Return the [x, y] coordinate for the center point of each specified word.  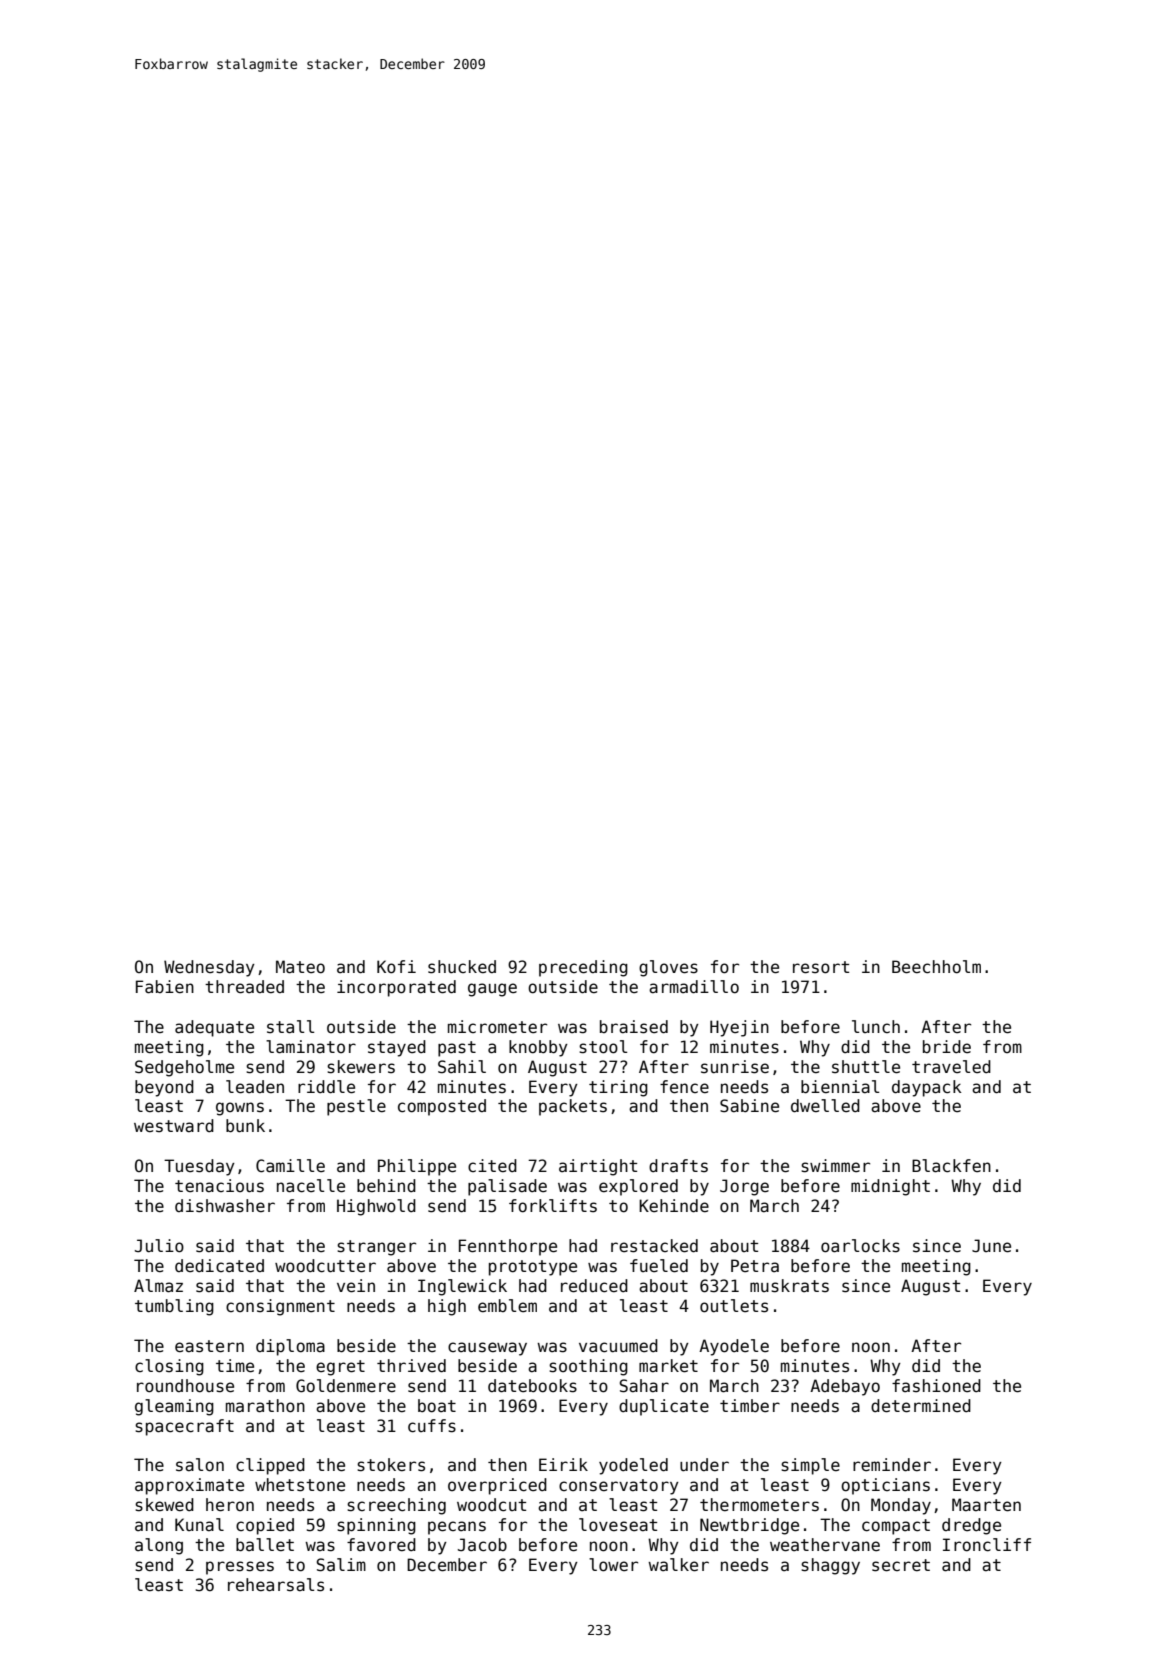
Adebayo [845, 1387]
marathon [265, 1406]
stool [603, 1047]
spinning [376, 1526]
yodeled [633, 1466]
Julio [159, 1246]
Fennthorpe [508, 1247]
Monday [901, 1506]
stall [290, 1027]
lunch [876, 1026]
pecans [457, 1528]
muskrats [789, 1286]
